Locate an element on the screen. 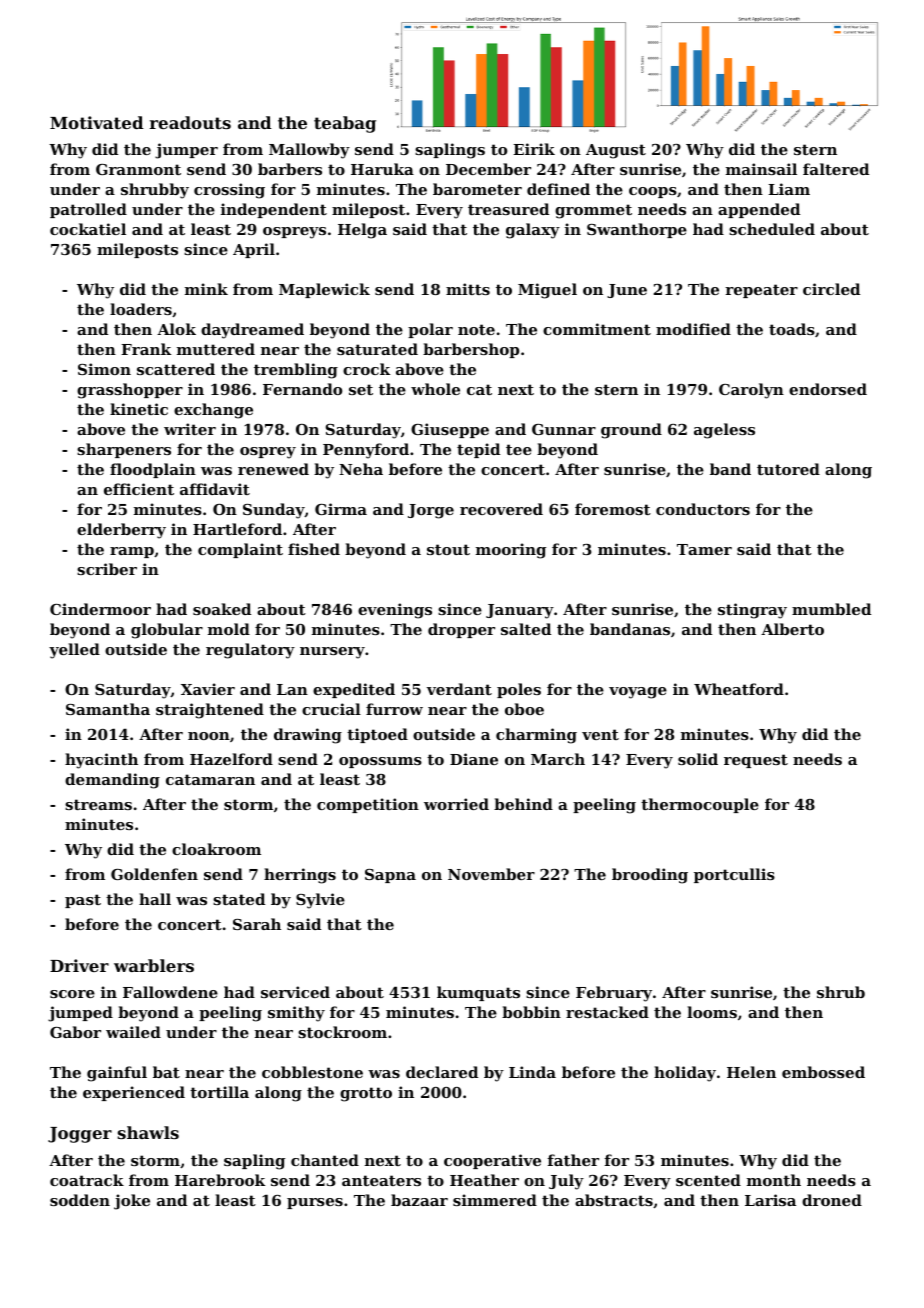 The height and width of the screenshot is (1308, 924). yelled is located at coordinates (74, 651).
